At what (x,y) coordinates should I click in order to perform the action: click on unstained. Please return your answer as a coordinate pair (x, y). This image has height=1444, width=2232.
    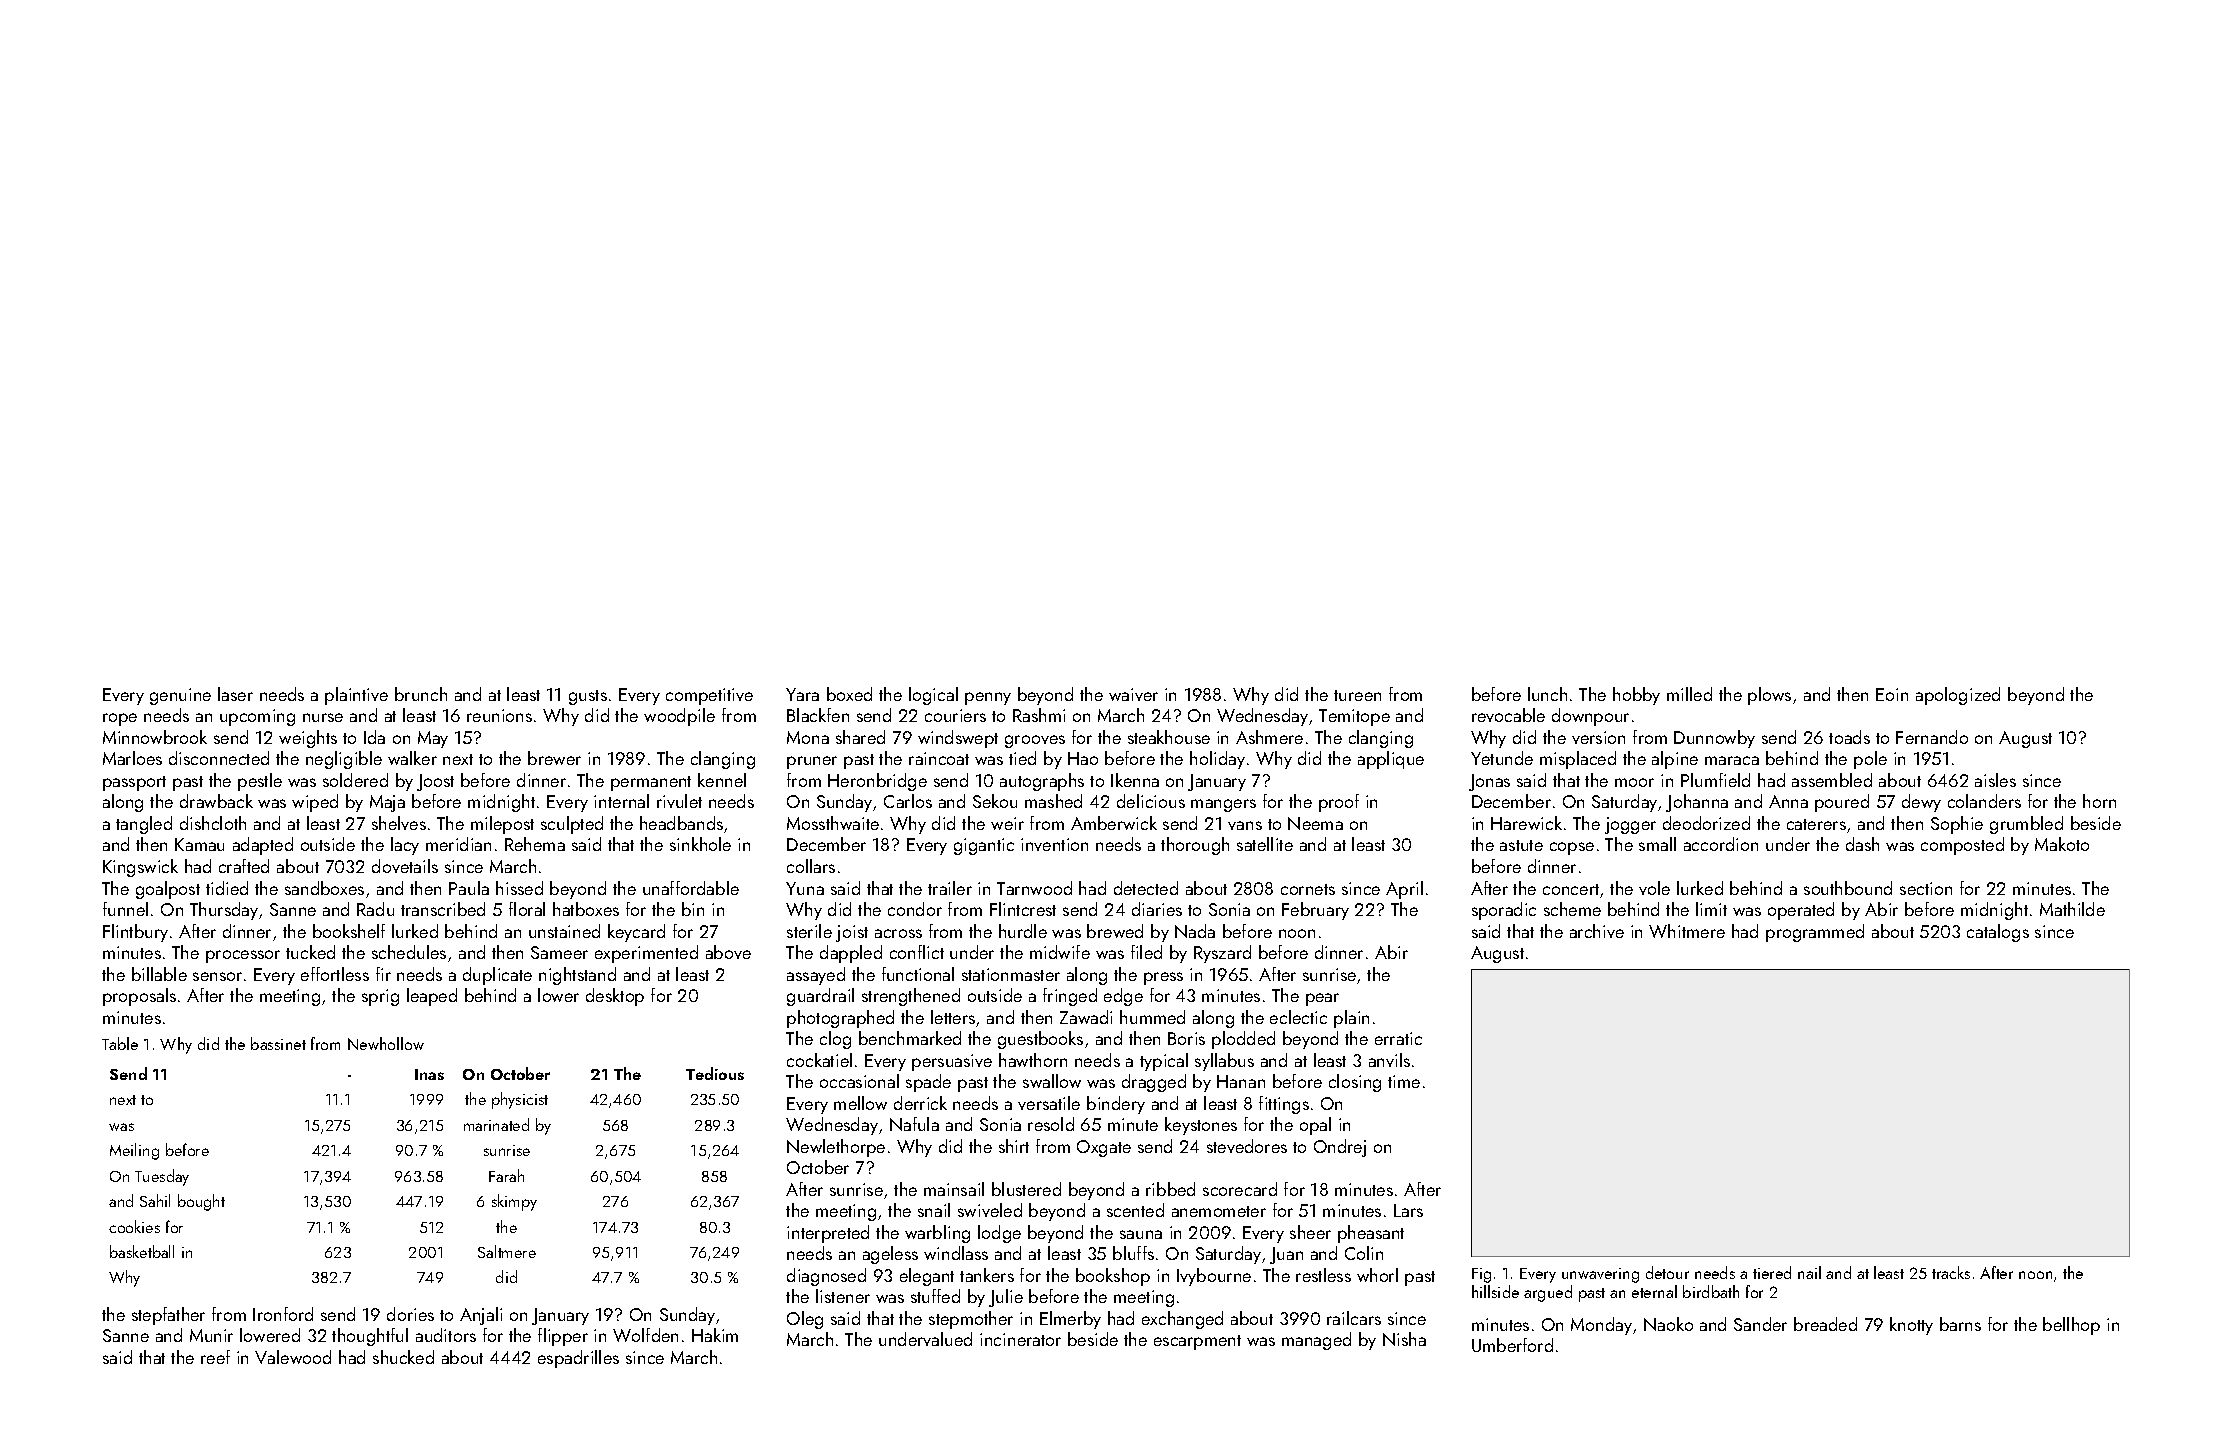
    Looking at the image, I should click on (564, 931).
